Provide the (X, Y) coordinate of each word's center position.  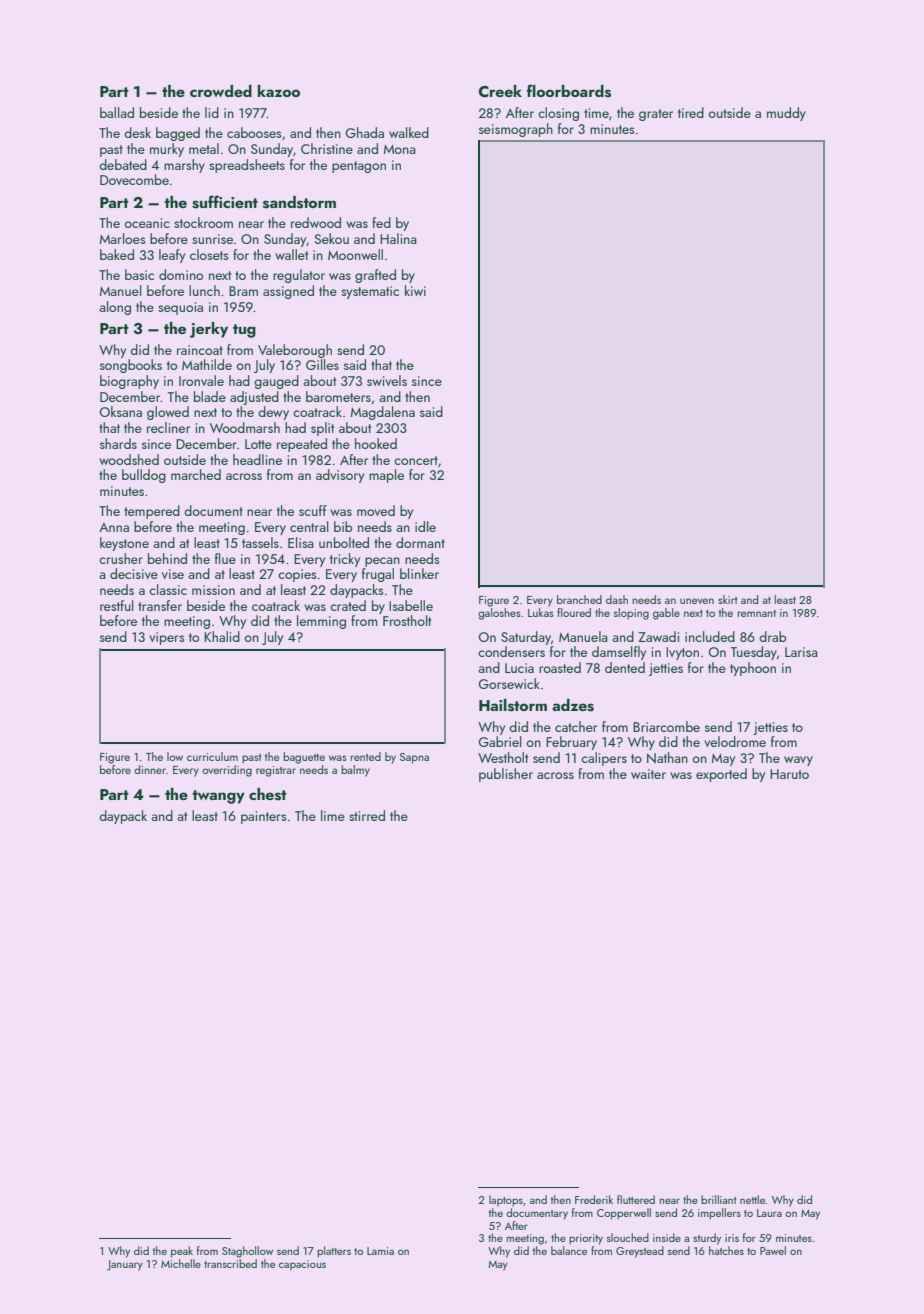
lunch (204, 290)
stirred (367, 815)
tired (691, 112)
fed (381, 222)
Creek (500, 91)
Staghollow (247, 1252)
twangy (218, 797)
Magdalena (383, 413)
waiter (648, 774)
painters (263, 817)
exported (721, 775)
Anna (114, 527)
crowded (221, 91)
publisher (506, 775)
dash (617, 599)
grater (656, 115)
